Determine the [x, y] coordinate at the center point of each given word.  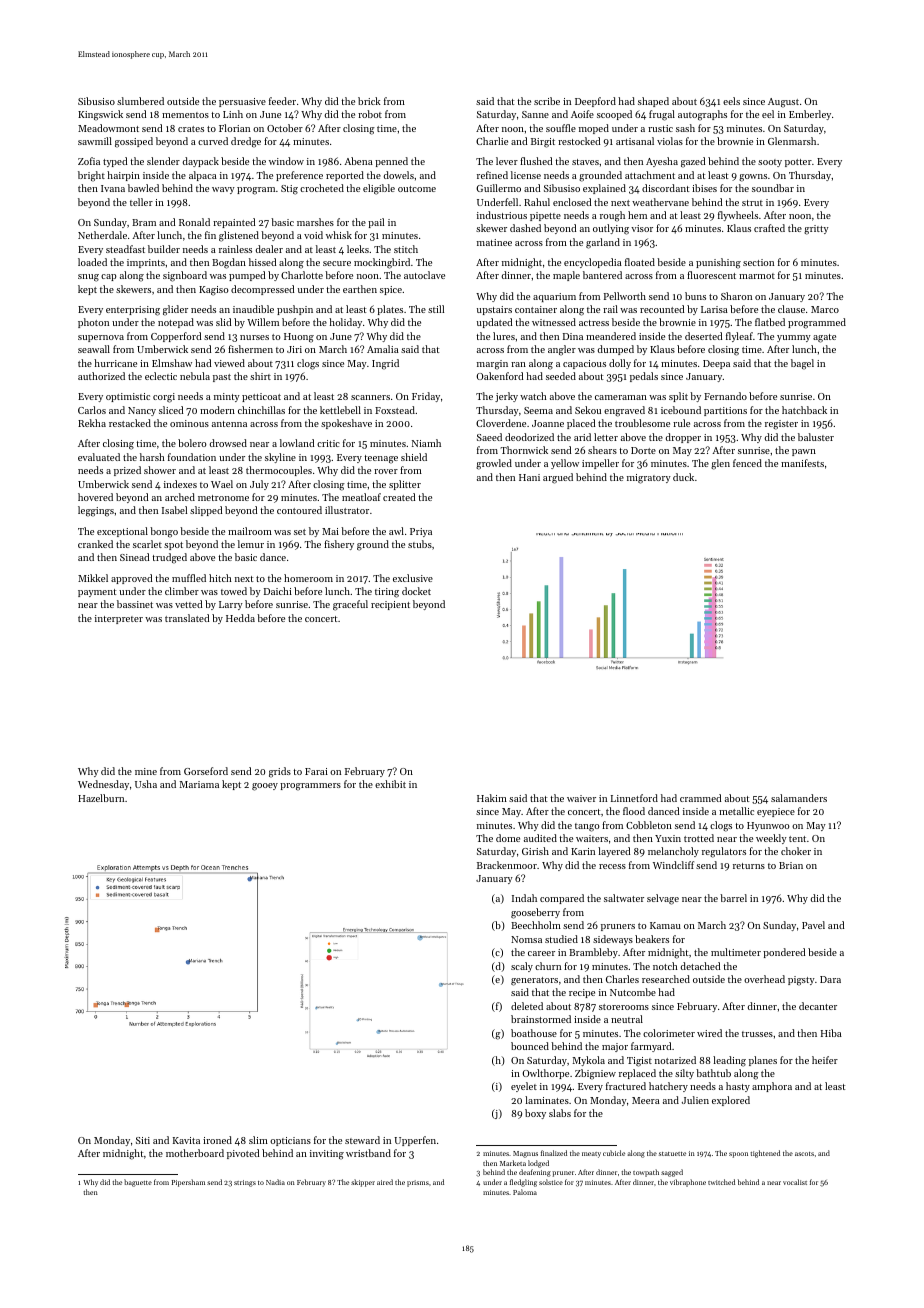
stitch [406, 249]
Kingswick [100, 115]
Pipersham [188, 1183]
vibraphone [688, 1183]
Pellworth [625, 296]
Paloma [525, 1192]
